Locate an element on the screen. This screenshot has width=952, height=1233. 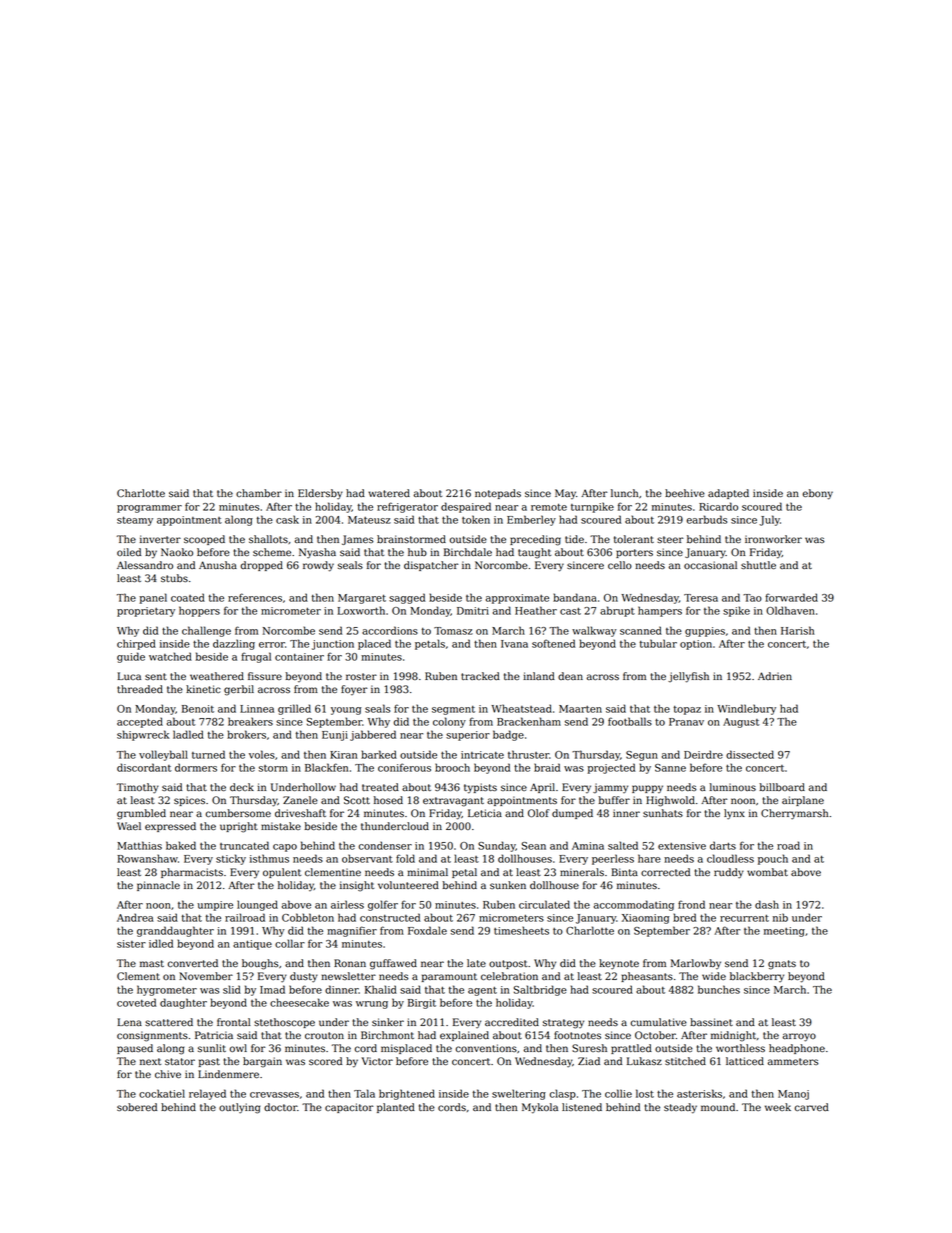
luminous is located at coordinates (733, 787).
